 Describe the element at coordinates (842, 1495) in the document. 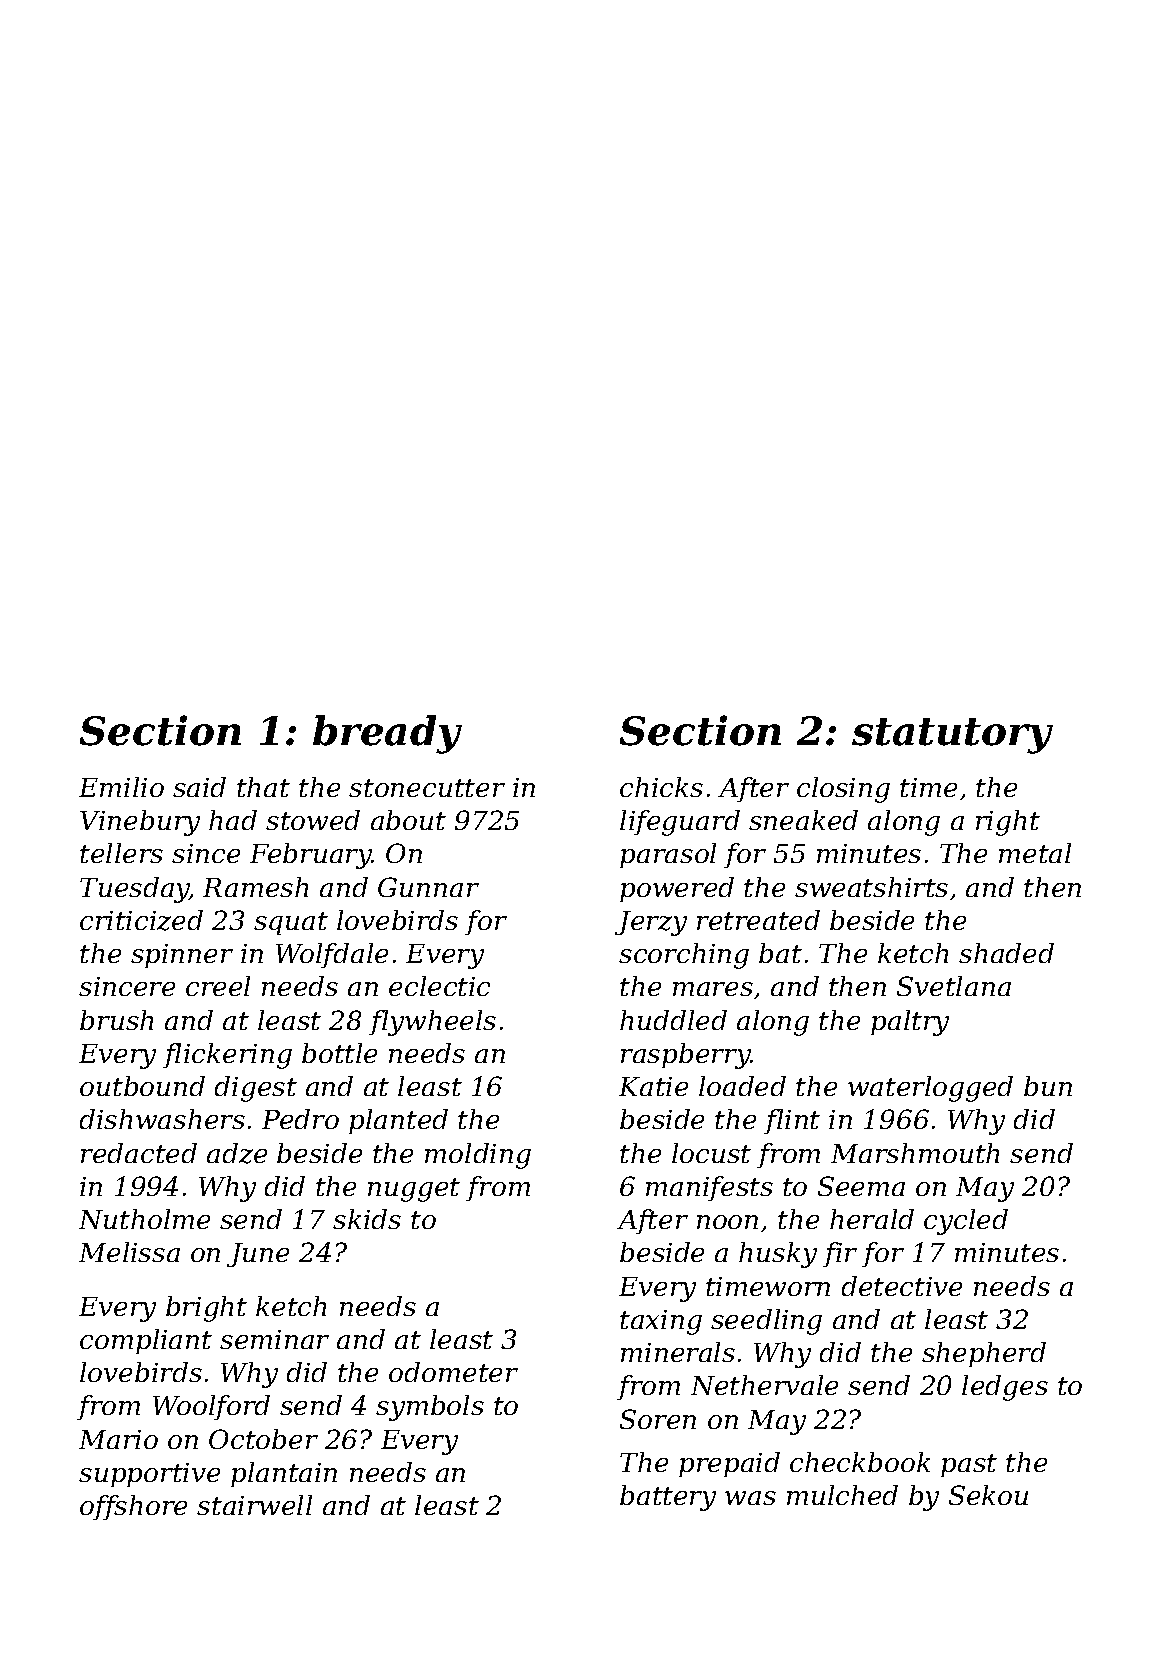

I see `mulched` at that location.
